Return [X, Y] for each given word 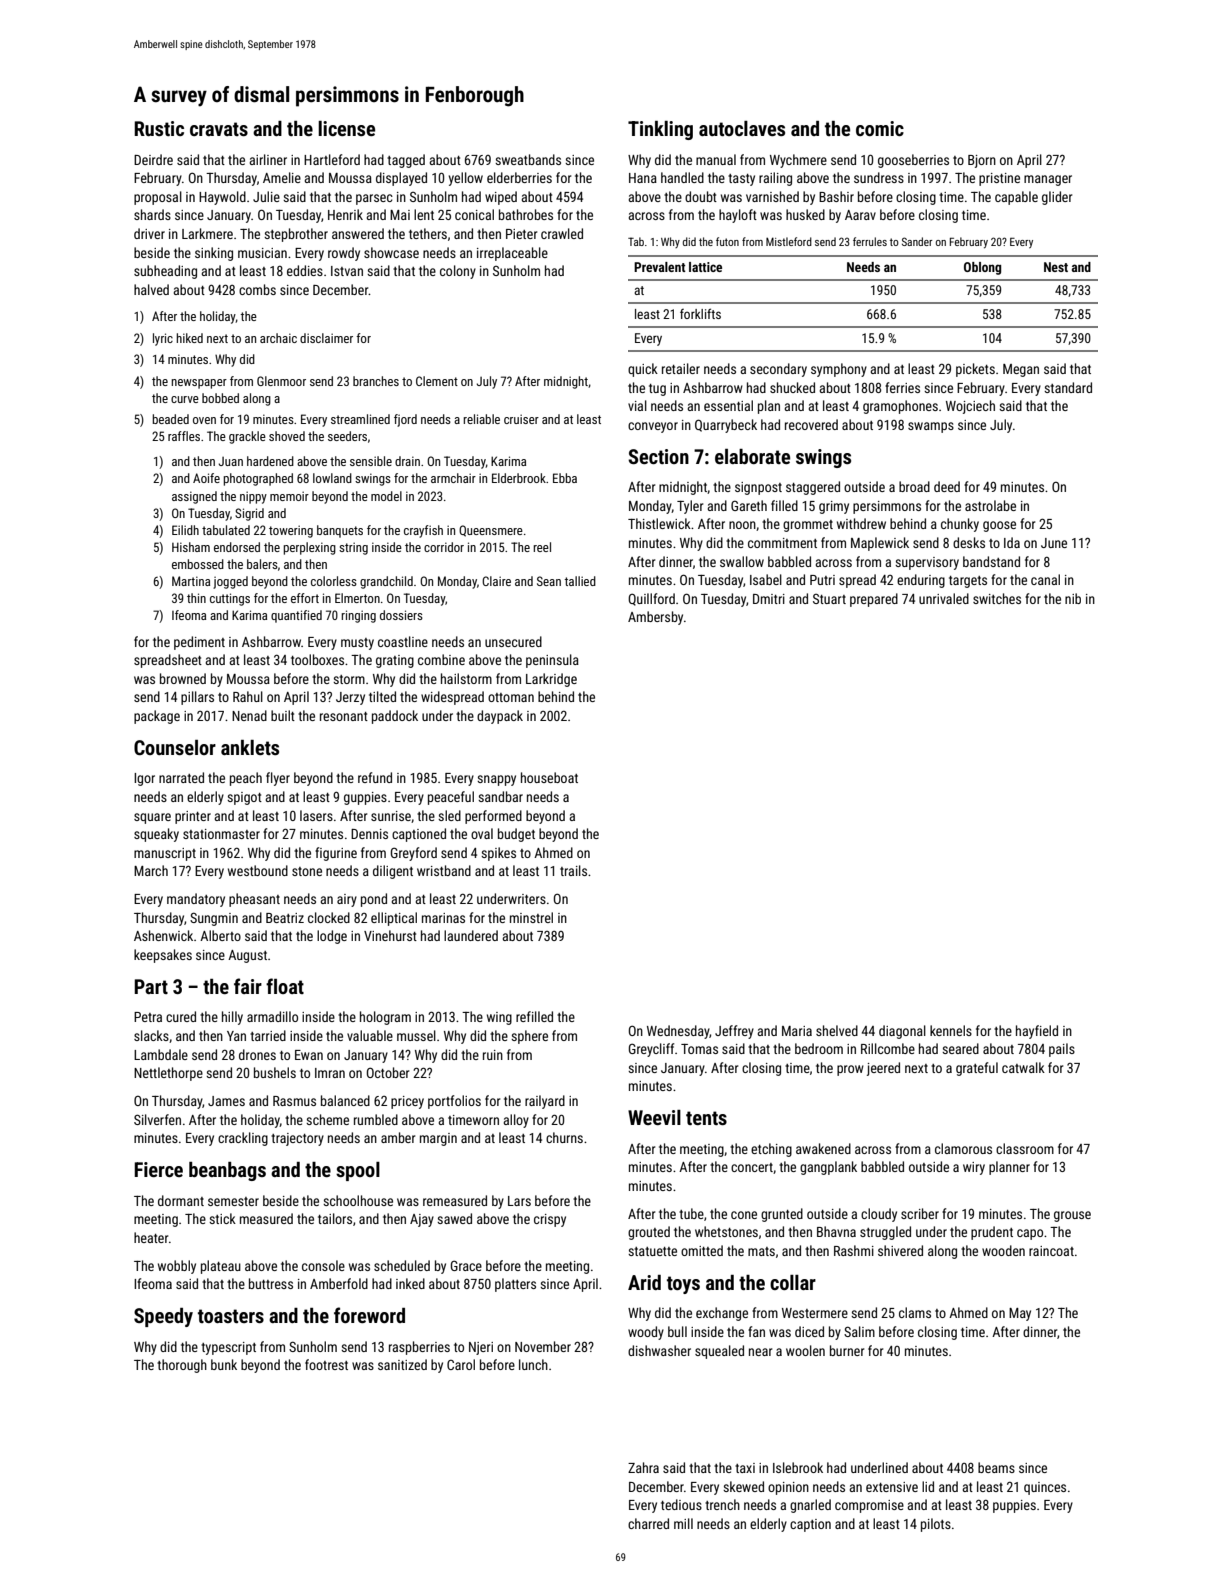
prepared [874, 600]
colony [458, 272]
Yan [236, 1036]
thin [196, 598]
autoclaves [742, 128]
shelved [837, 1030]
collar [793, 1282]
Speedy [163, 1317]
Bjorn [982, 161]
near [760, 1352]
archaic [278, 338]
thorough [182, 1366]
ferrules [870, 241]
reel [542, 547]
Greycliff [651, 1050]
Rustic [159, 128]
